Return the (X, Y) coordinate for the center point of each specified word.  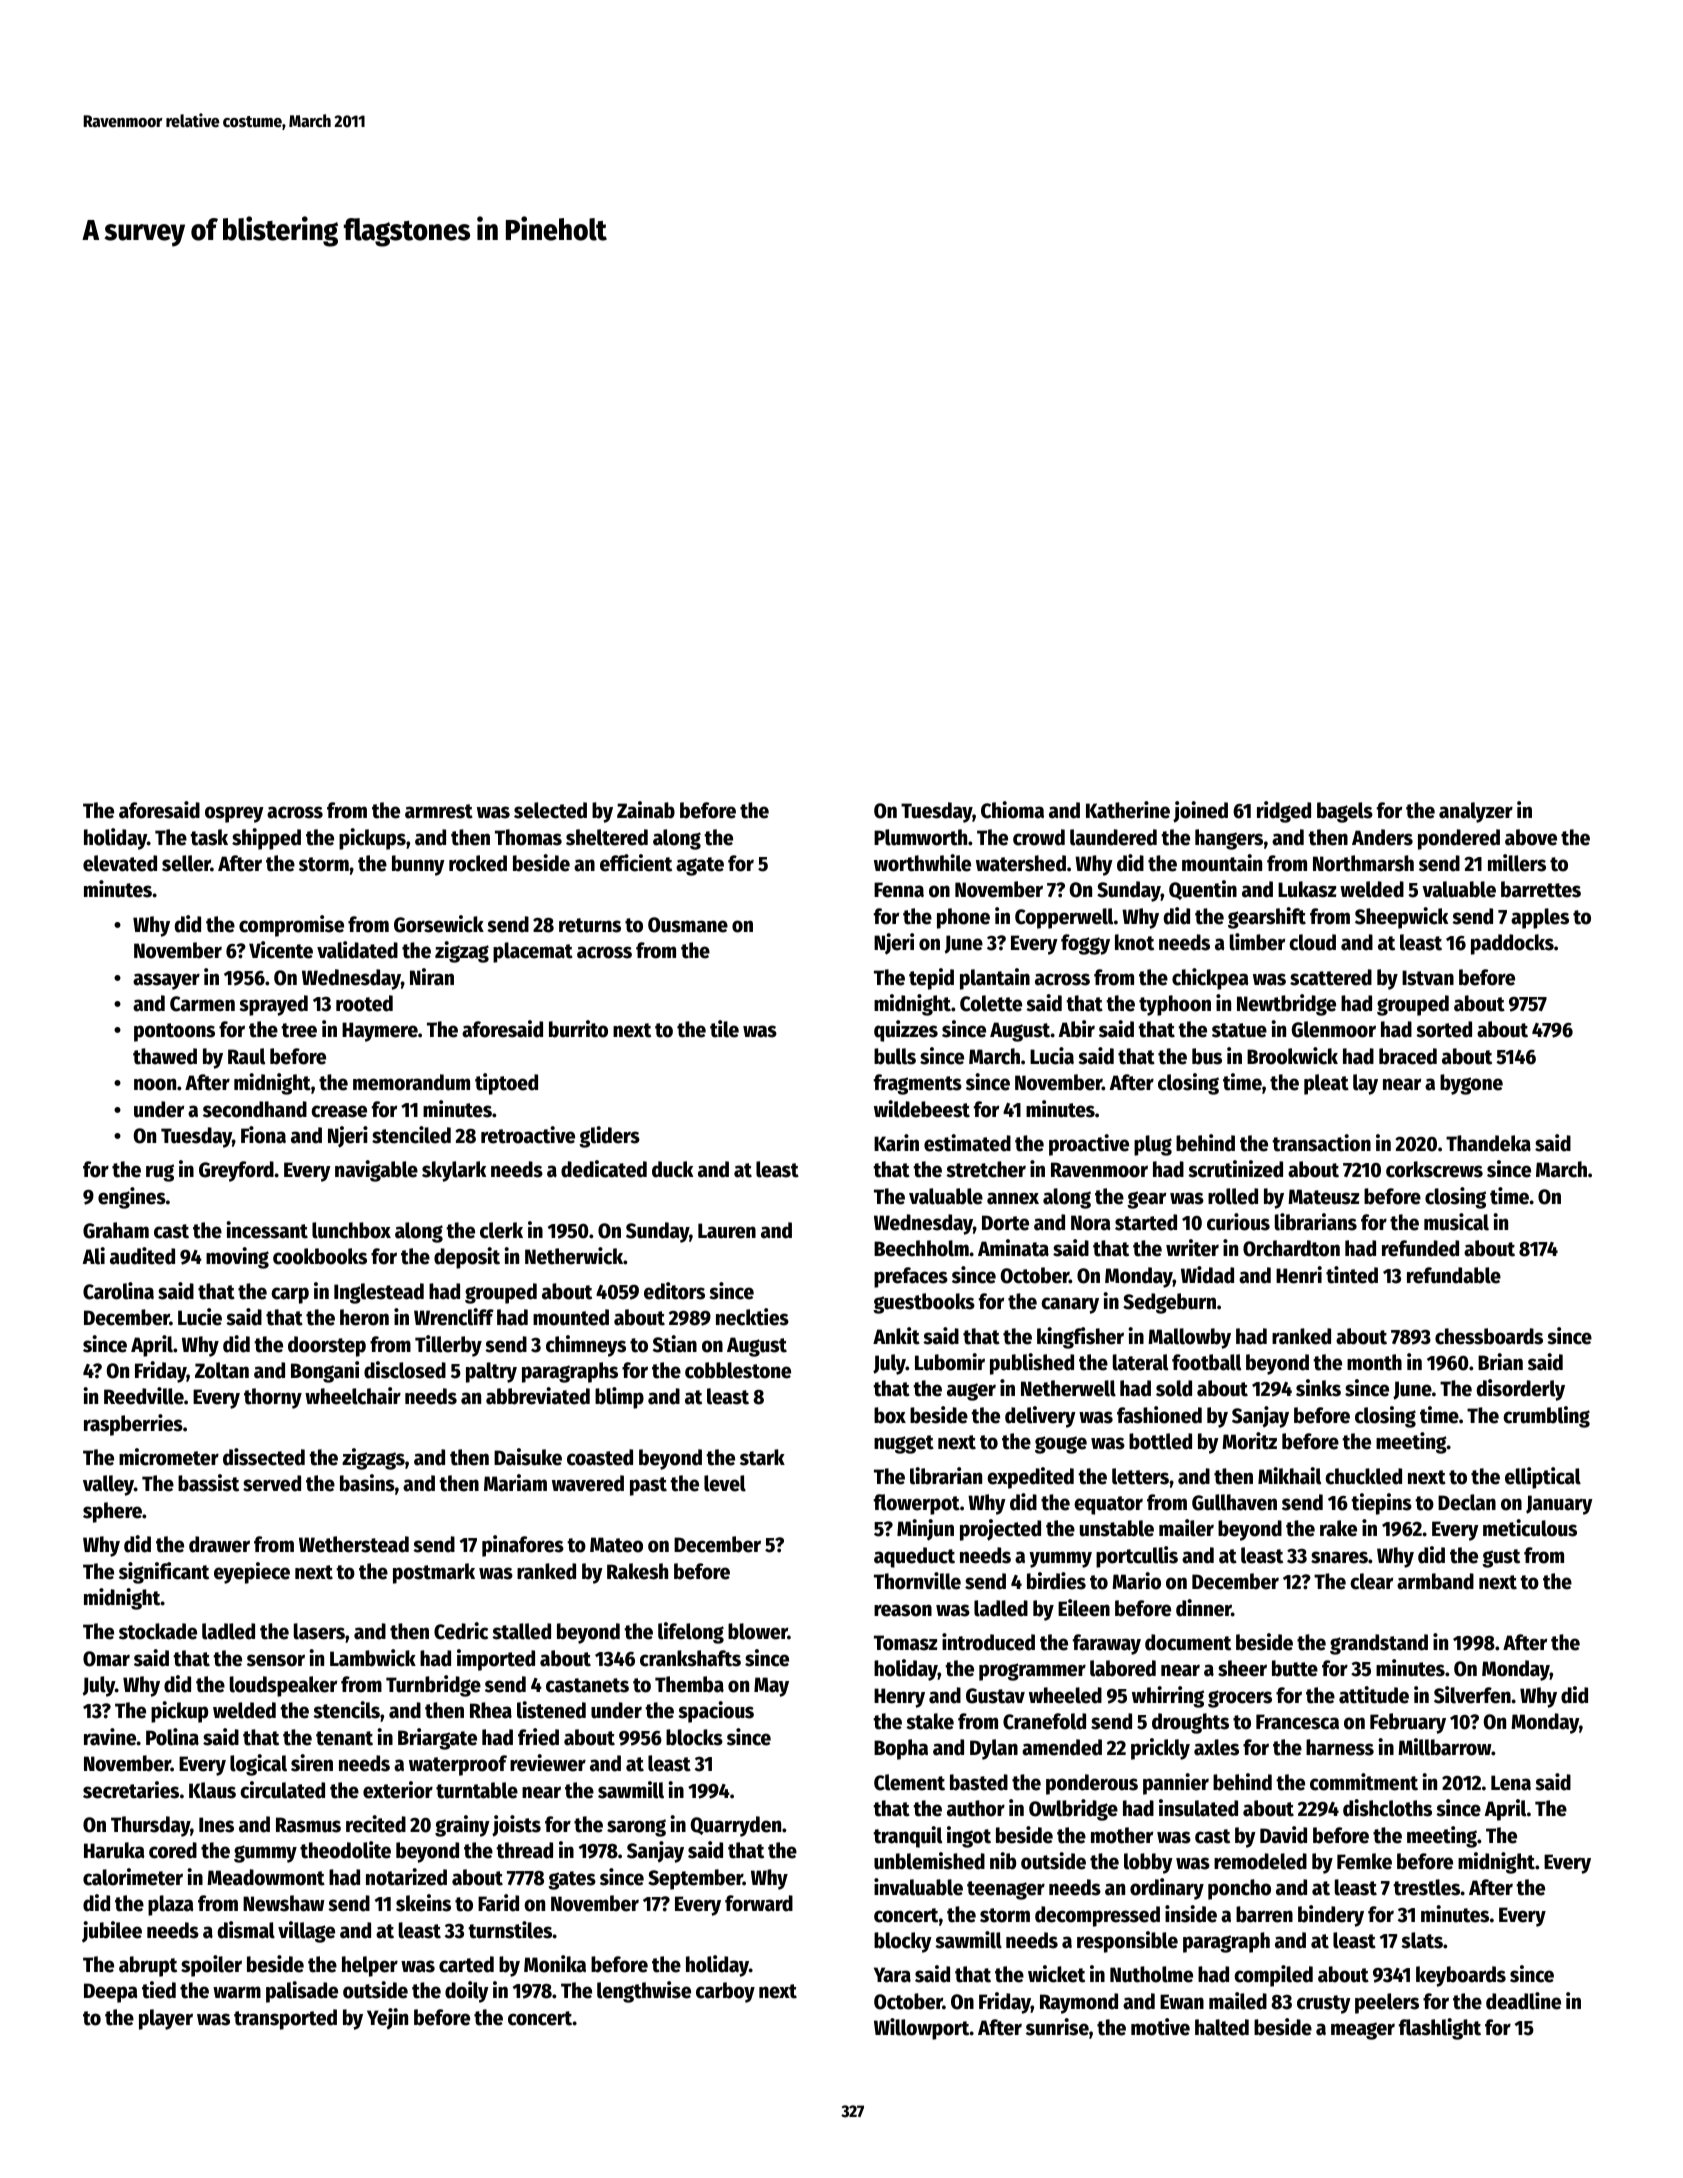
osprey (234, 814)
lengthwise (644, 1992)
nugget (904, 1444)
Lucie (200, 1317)
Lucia (1052, 1056)
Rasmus (308, 1825)
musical (1456, 1222)
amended (1062, 1747)
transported (285, 2019)
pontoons (174, 1032)
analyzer (1476, 812)
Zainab (646, 810)
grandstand (1379, 1644)
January (1559, 1505)
